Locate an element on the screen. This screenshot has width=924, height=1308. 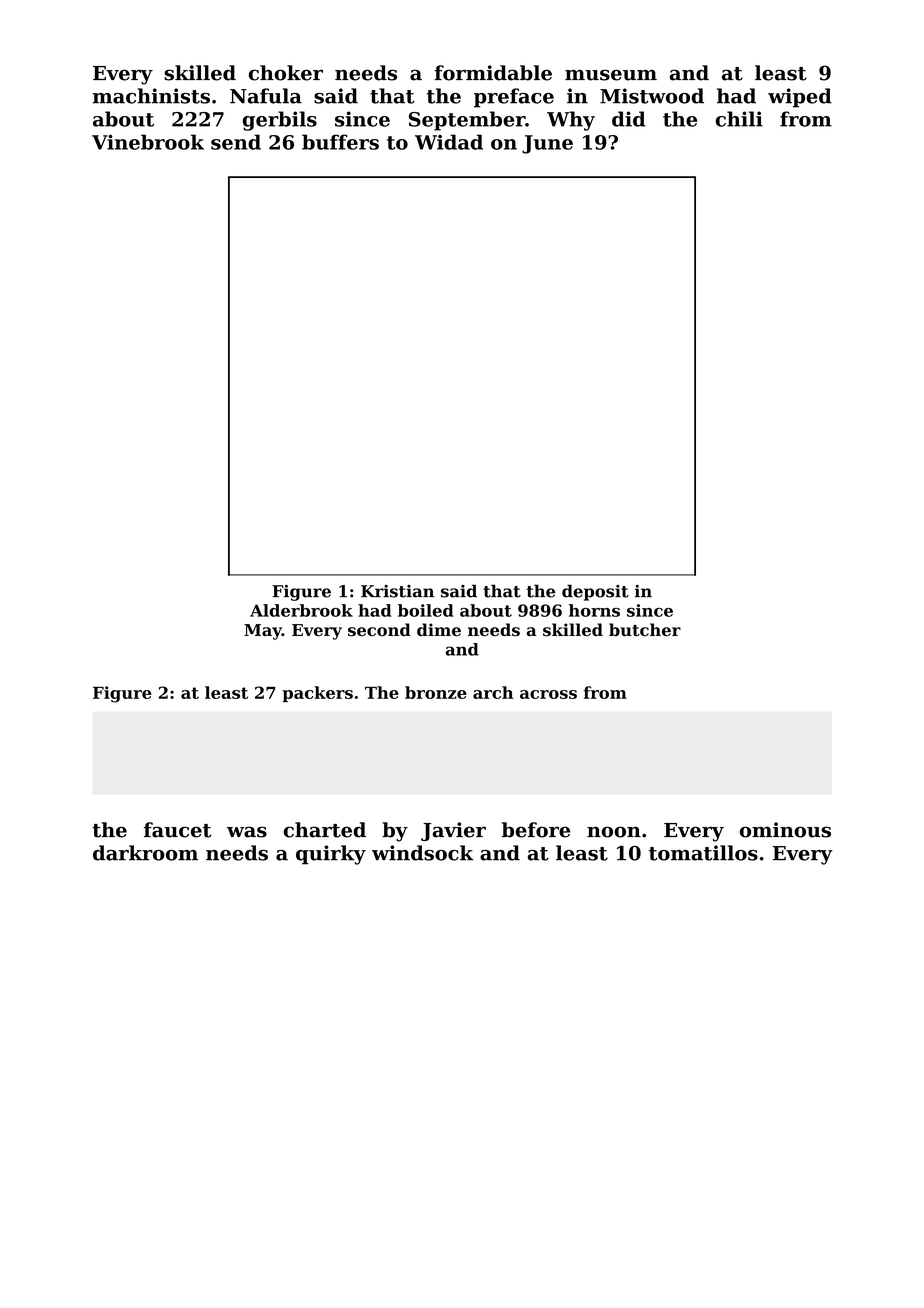
wiped is located at coordinates (800, 98).
